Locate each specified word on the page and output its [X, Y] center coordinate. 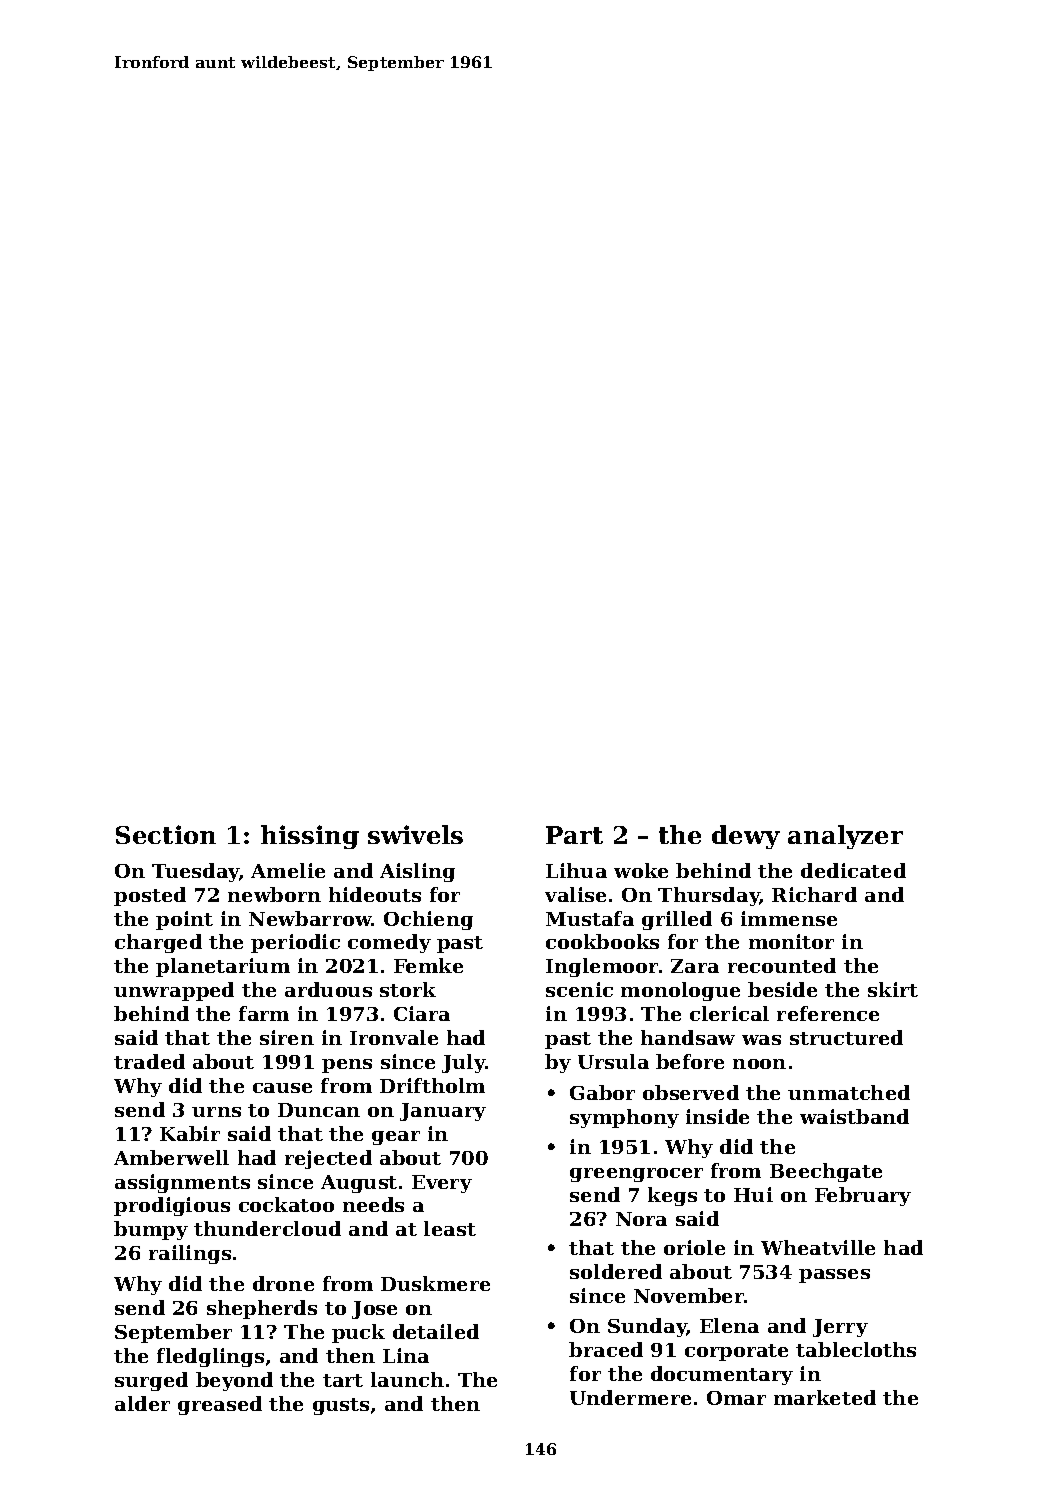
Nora [641, 1219]
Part [574, 835]
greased [220, 1405]
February [863, 1196]
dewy [746, 837]
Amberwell [171, 1157]
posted [150, 896]
